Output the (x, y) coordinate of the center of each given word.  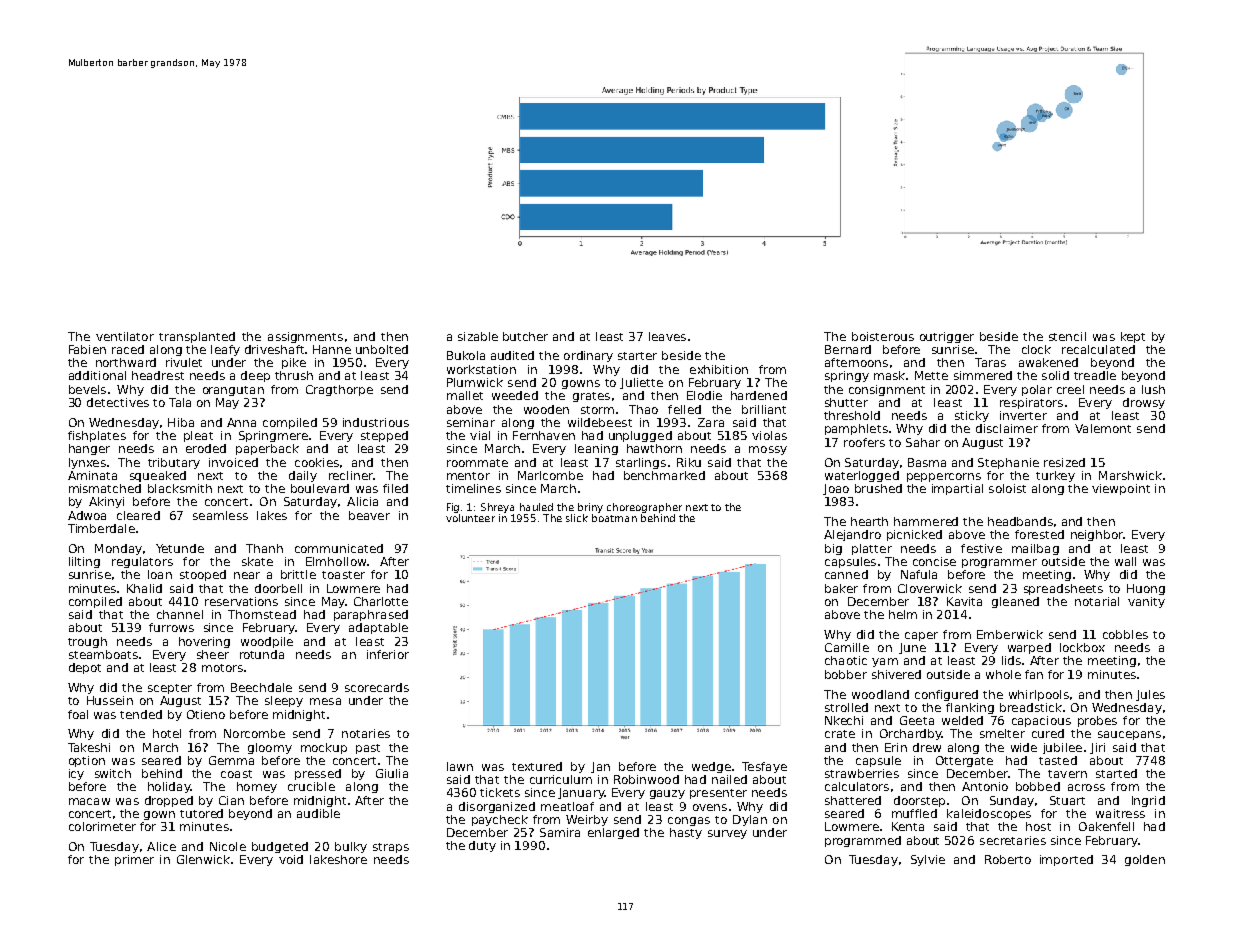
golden (1145, 860)
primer (134, 860)
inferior (388, 654)
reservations (241, 601)
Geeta (917, 720)
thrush (294, 375)
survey (727, 834)
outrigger (947, 337)
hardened (759, 395)
